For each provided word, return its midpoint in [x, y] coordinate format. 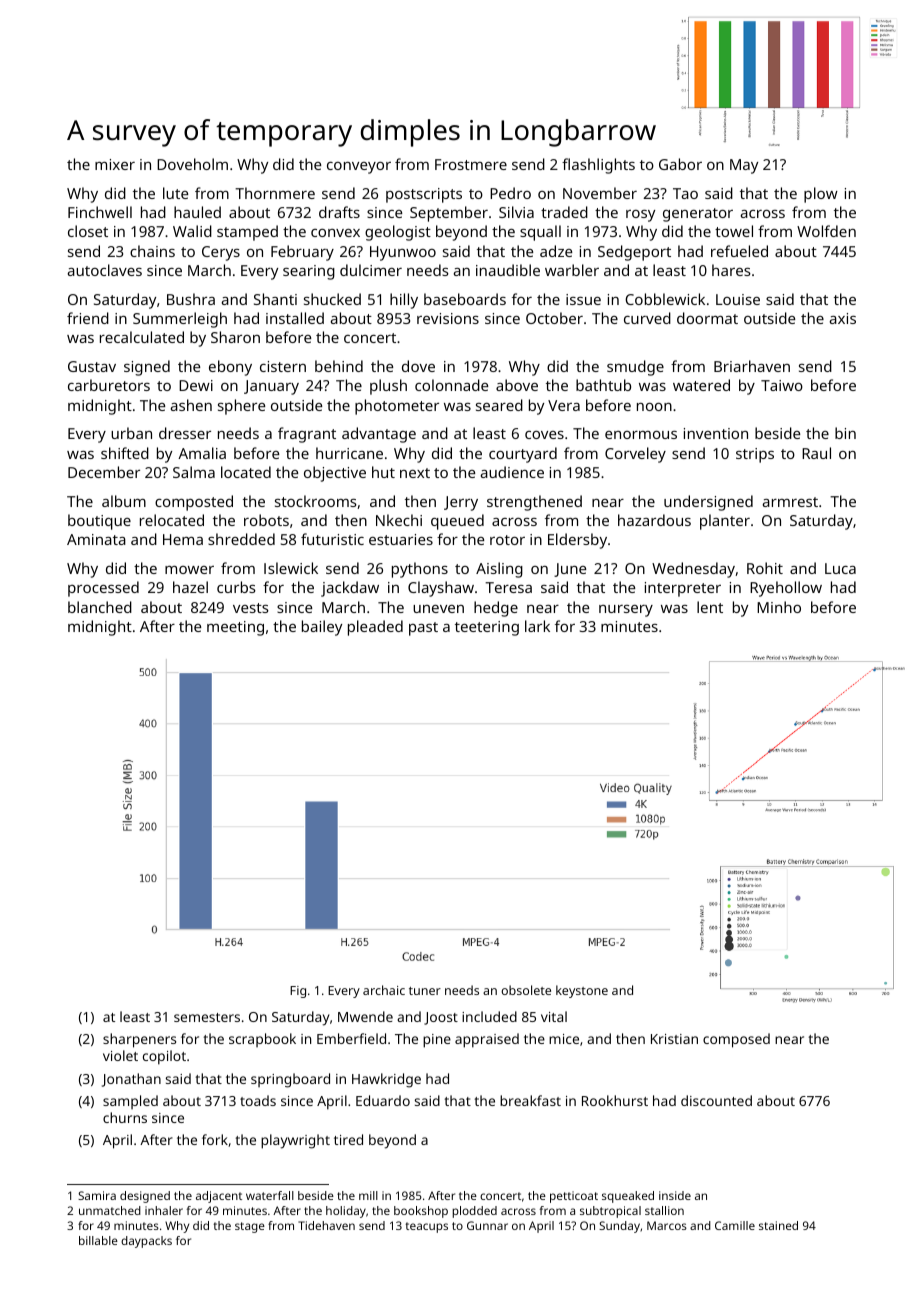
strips [755, 455]
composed [736, 1040]
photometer [397, 407]
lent [710, 607]
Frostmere [471, 164]
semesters [207, 1017]
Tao [685, 193]
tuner [425, 991]
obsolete [526, 990]
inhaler [164, 1210]
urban [131, 433]
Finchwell [100, 212]
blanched [100, 607]
